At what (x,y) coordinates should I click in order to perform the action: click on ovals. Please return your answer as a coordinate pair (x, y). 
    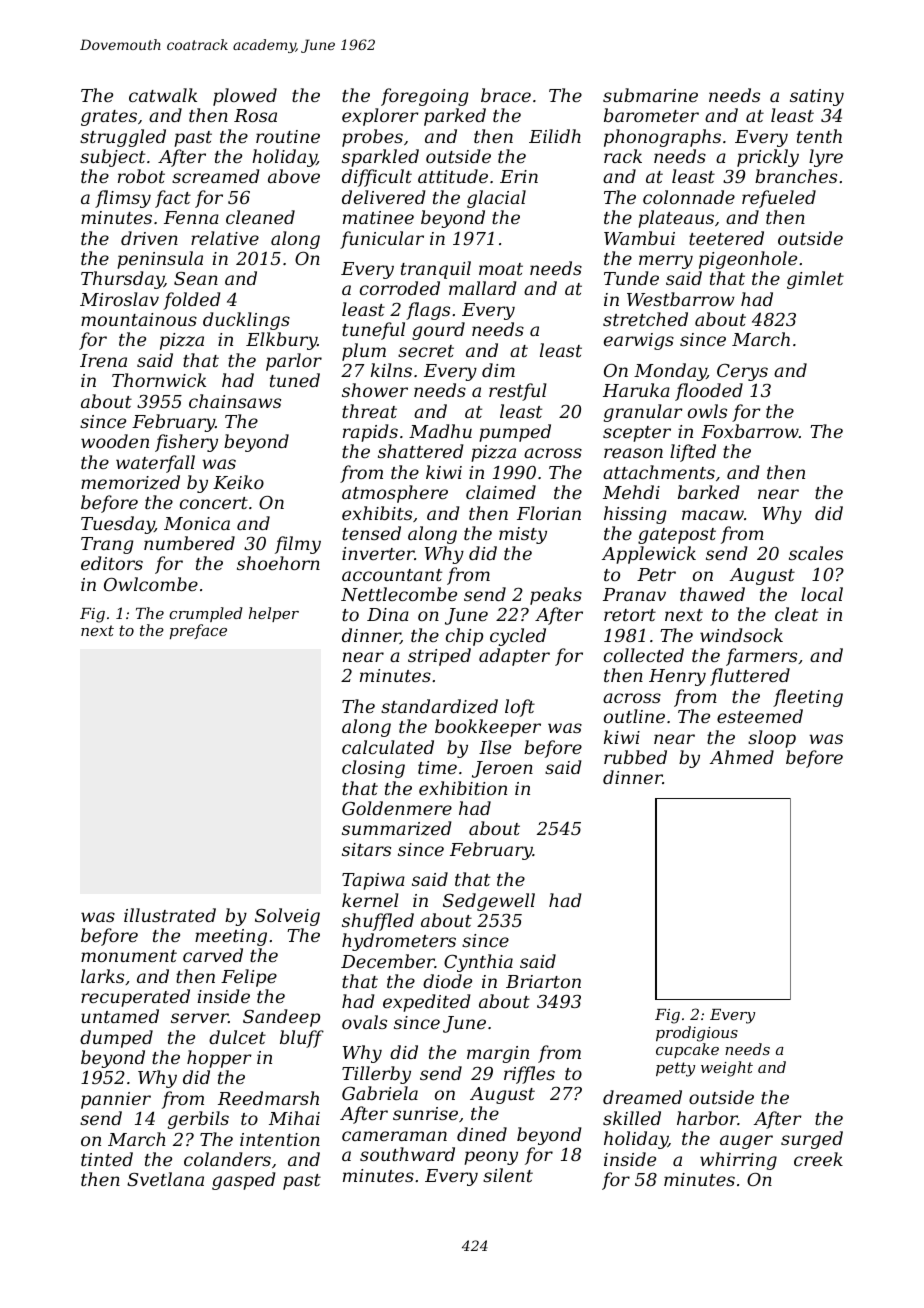
    Looking at the image, I should click on (364, 1022).
